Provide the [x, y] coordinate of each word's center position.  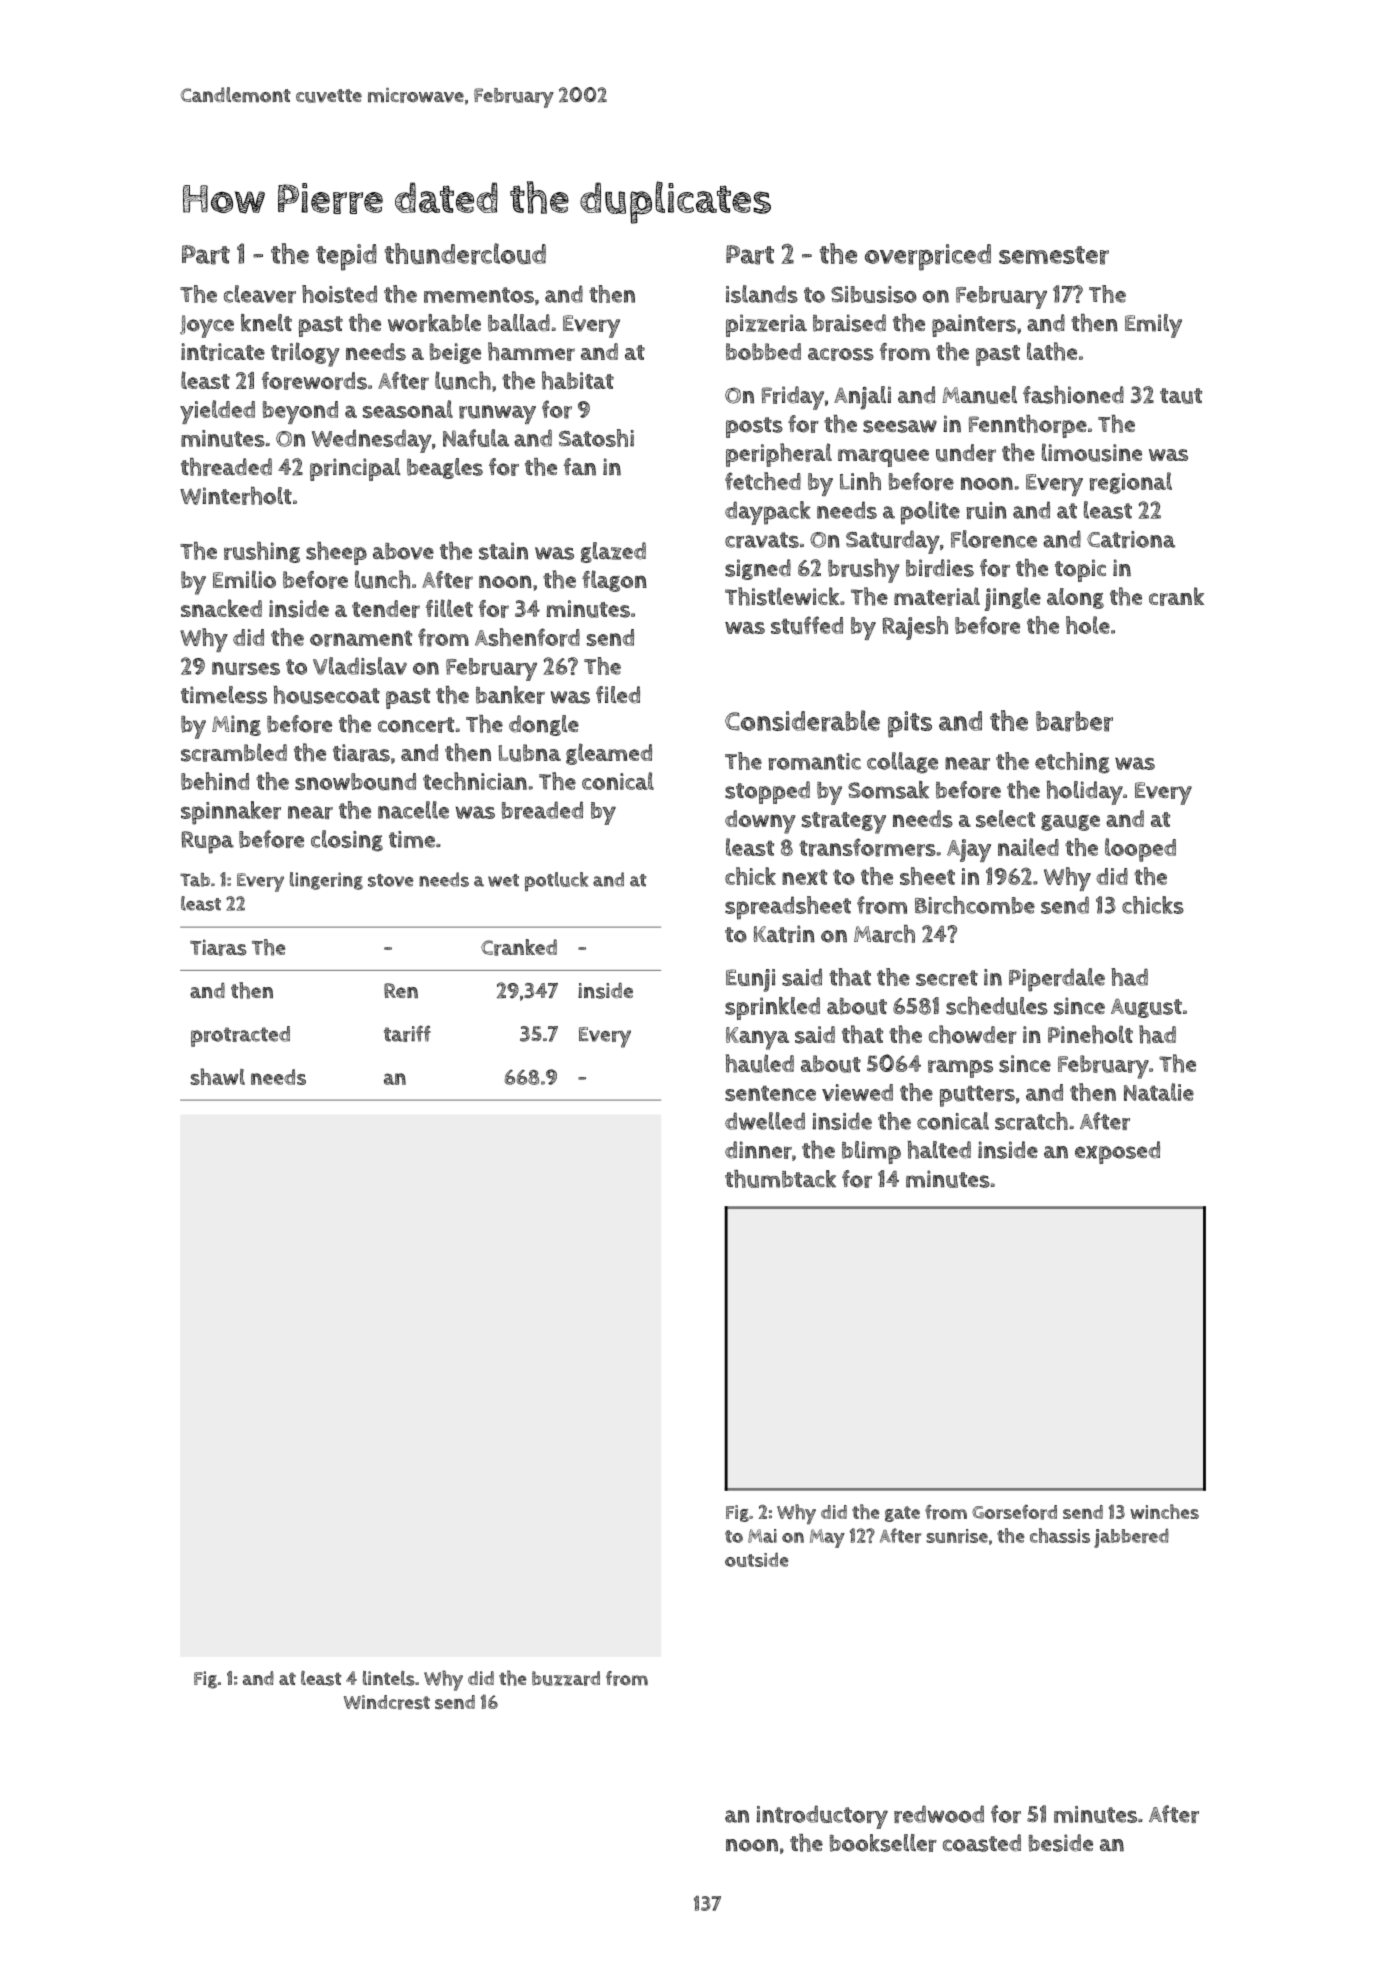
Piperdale [1057, 980]
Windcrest [387, 1702]
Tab [195, 880]
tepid [346, 257]
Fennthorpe [1028, 426]
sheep [336, 553]
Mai [762, 1536]
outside [756, 1559]
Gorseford [1014, 1512]
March [884, 934]
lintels [389, 1678]
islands [762, 294]
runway [497, 414]
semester [1054, 255]
